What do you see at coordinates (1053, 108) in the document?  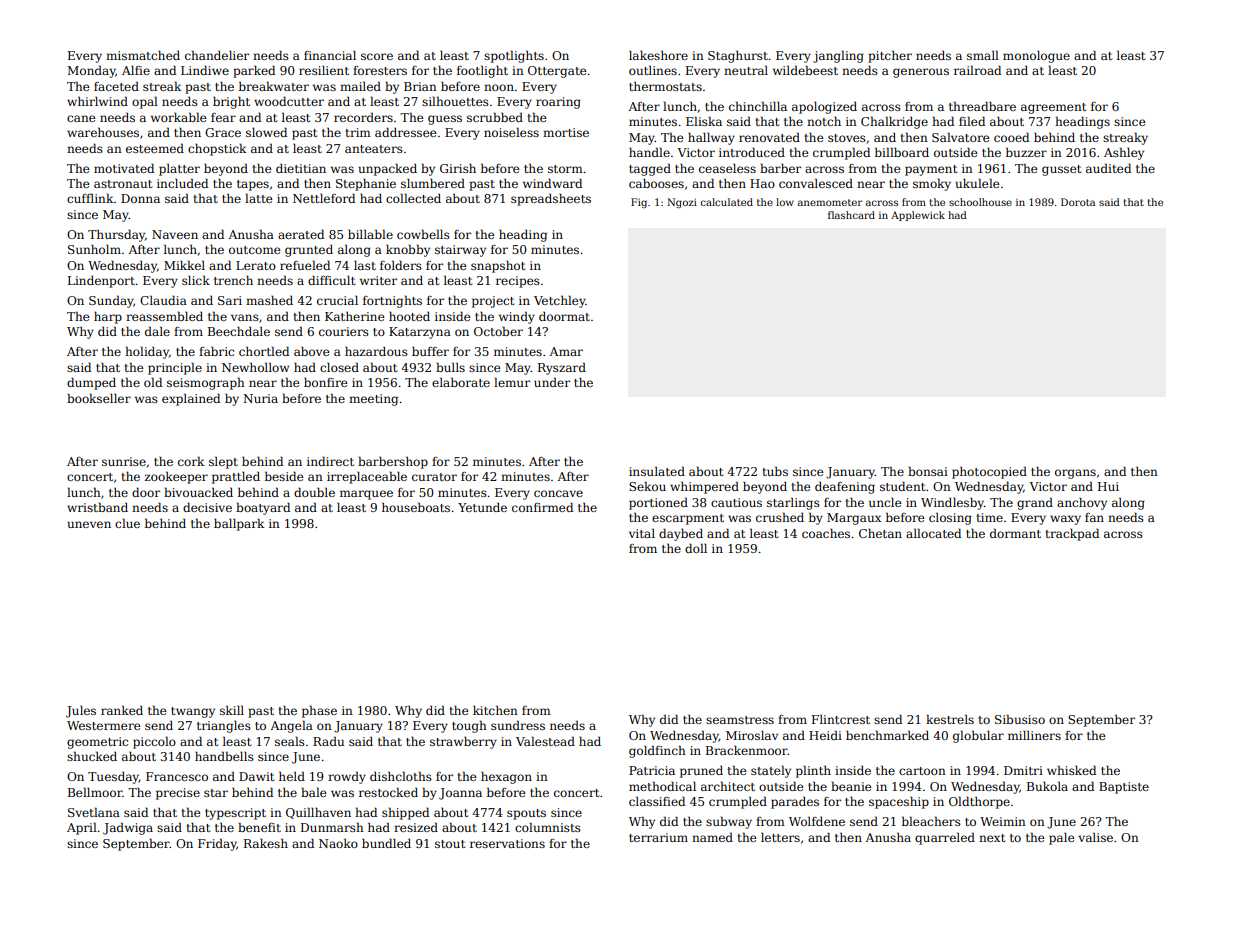 I see `agreement` at bounding box center [1053, 108].
